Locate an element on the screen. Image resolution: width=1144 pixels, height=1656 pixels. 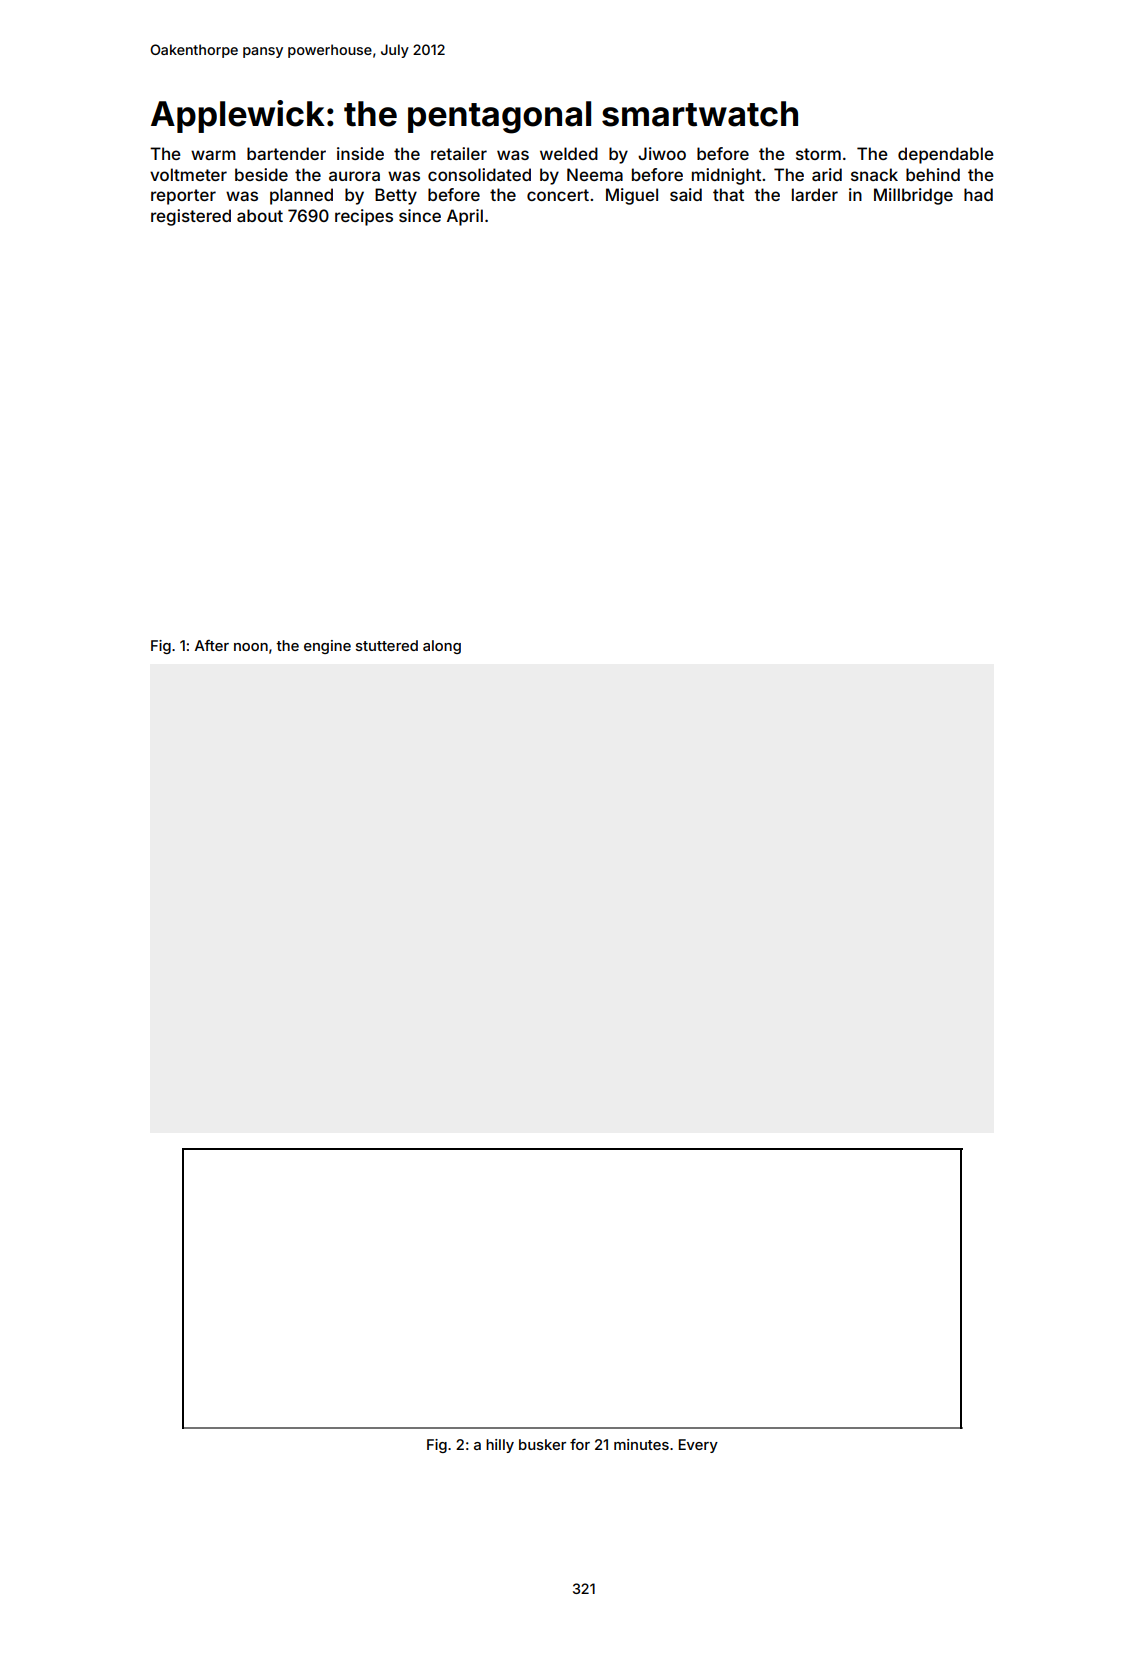
engine is located at coordinates (327, 647).
